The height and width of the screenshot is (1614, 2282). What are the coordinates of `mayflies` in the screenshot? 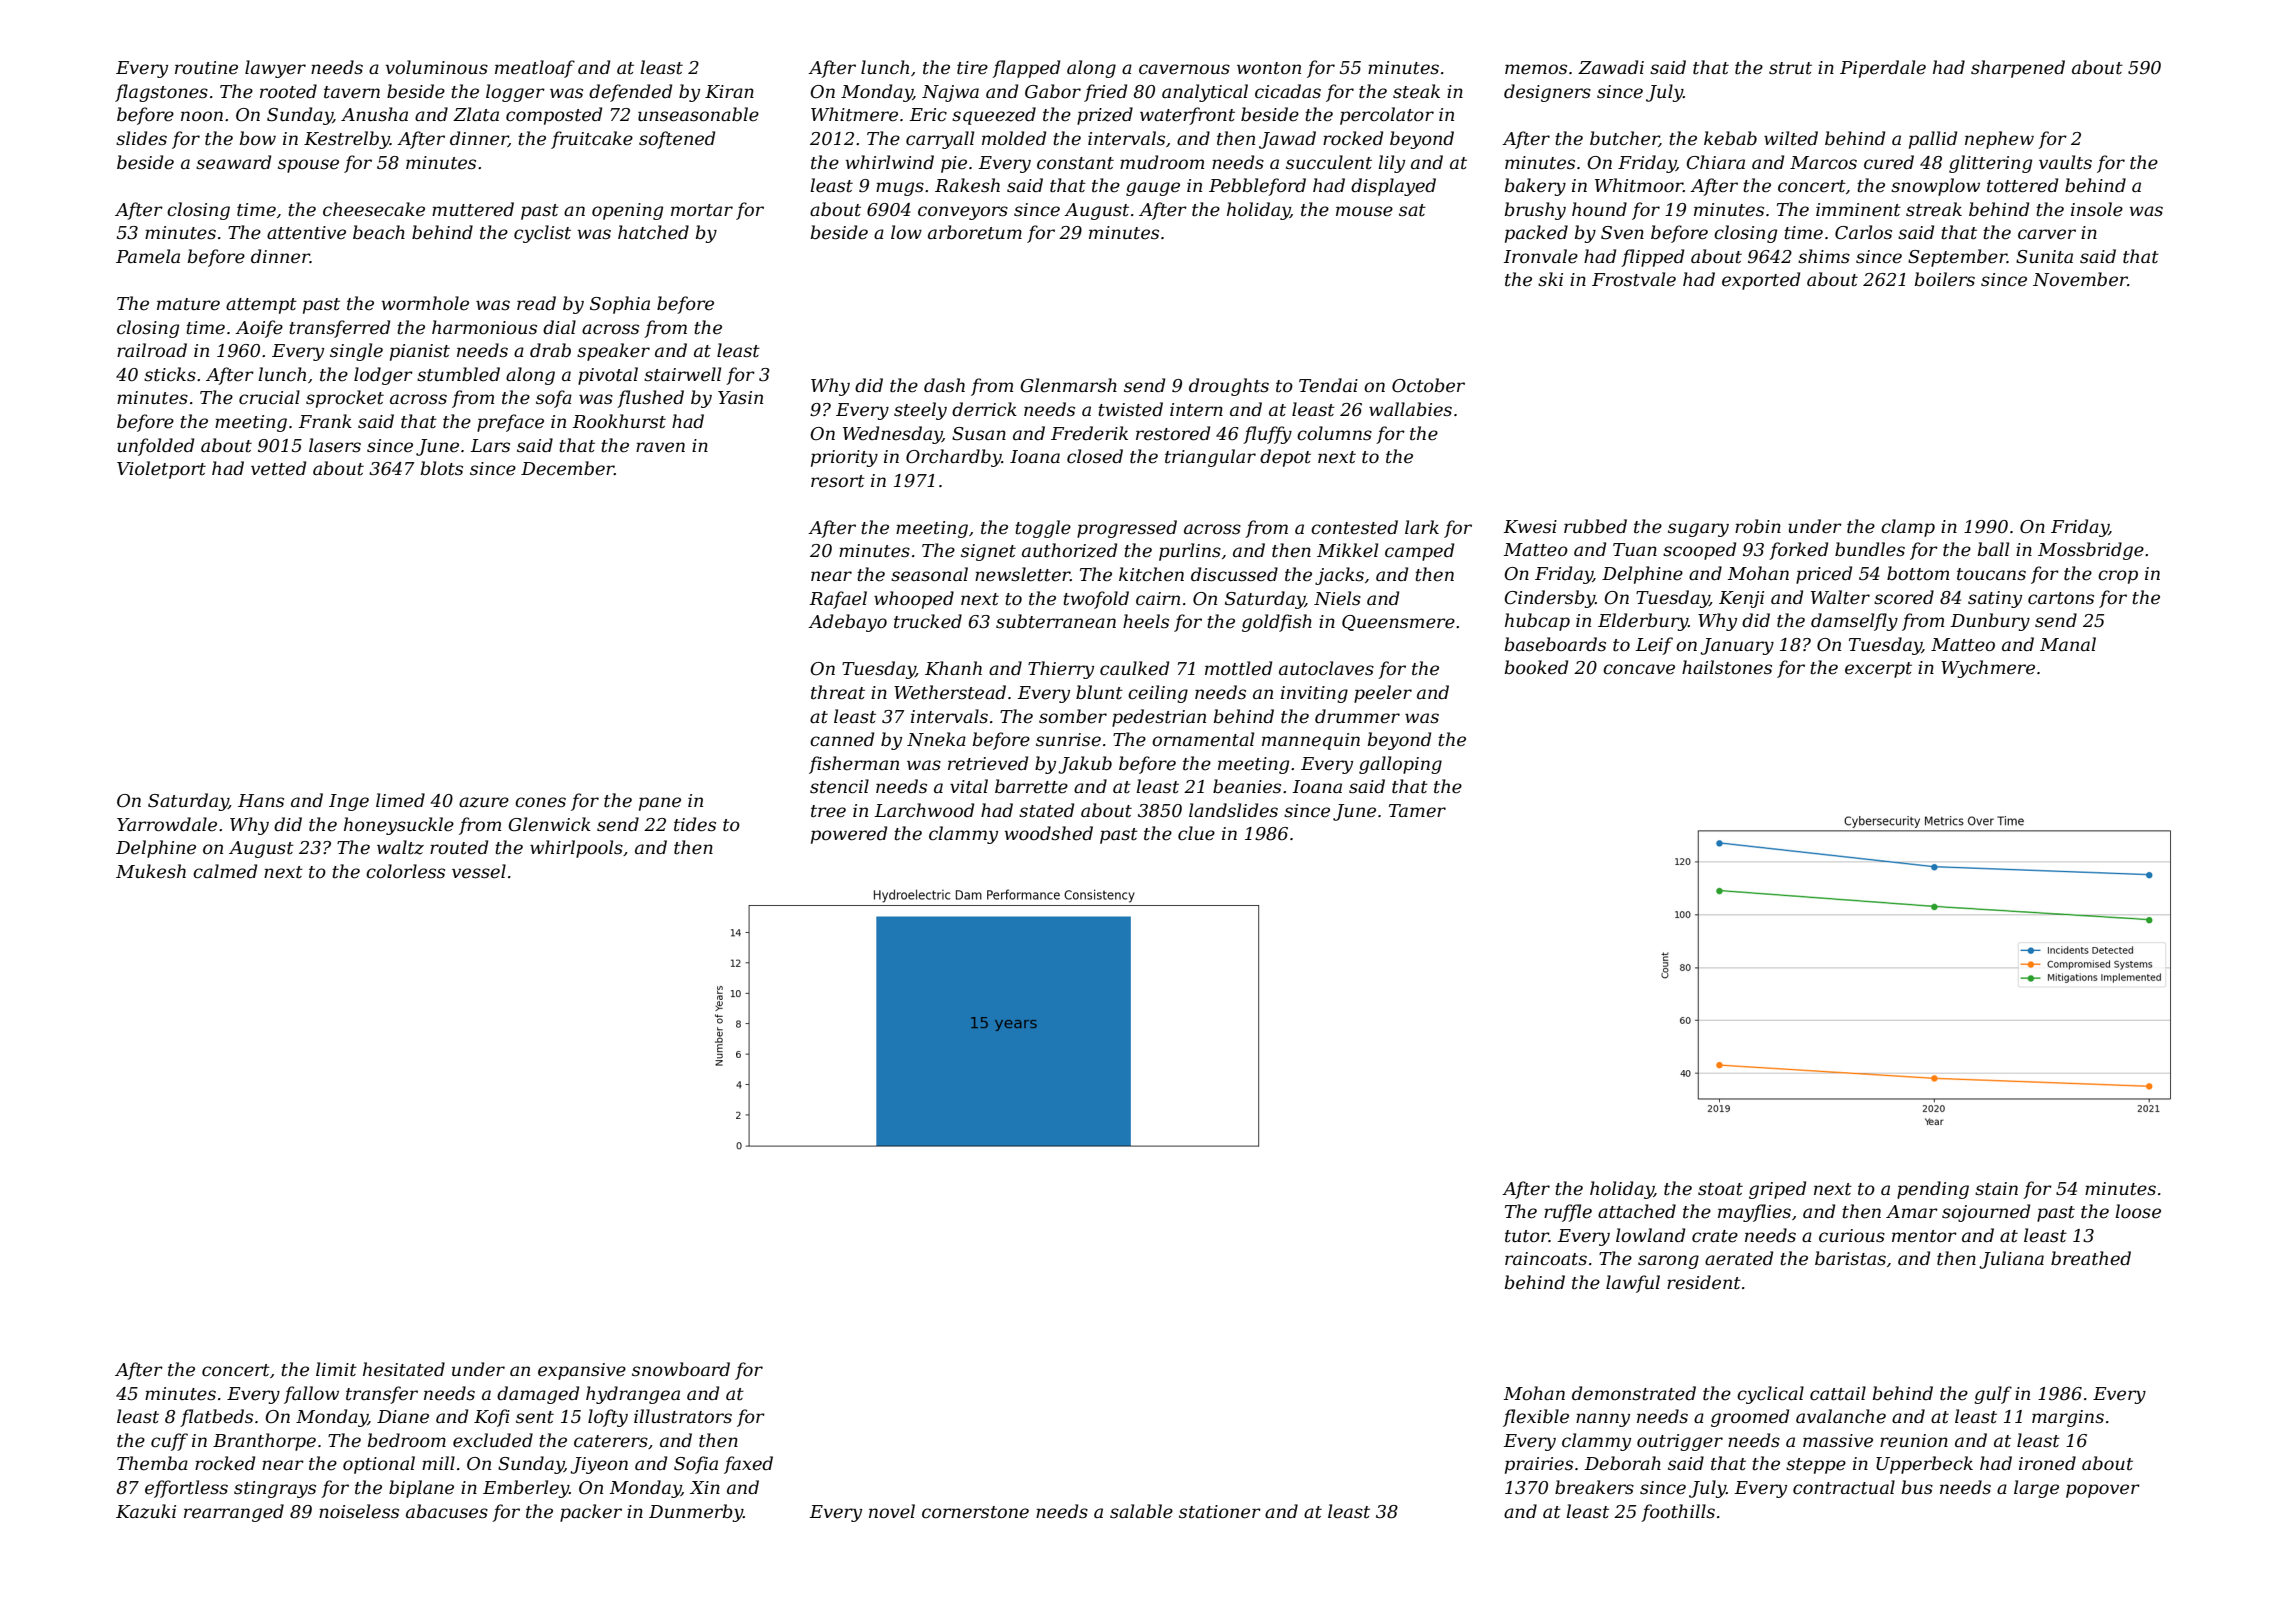 It's located at (1754, 1213).
